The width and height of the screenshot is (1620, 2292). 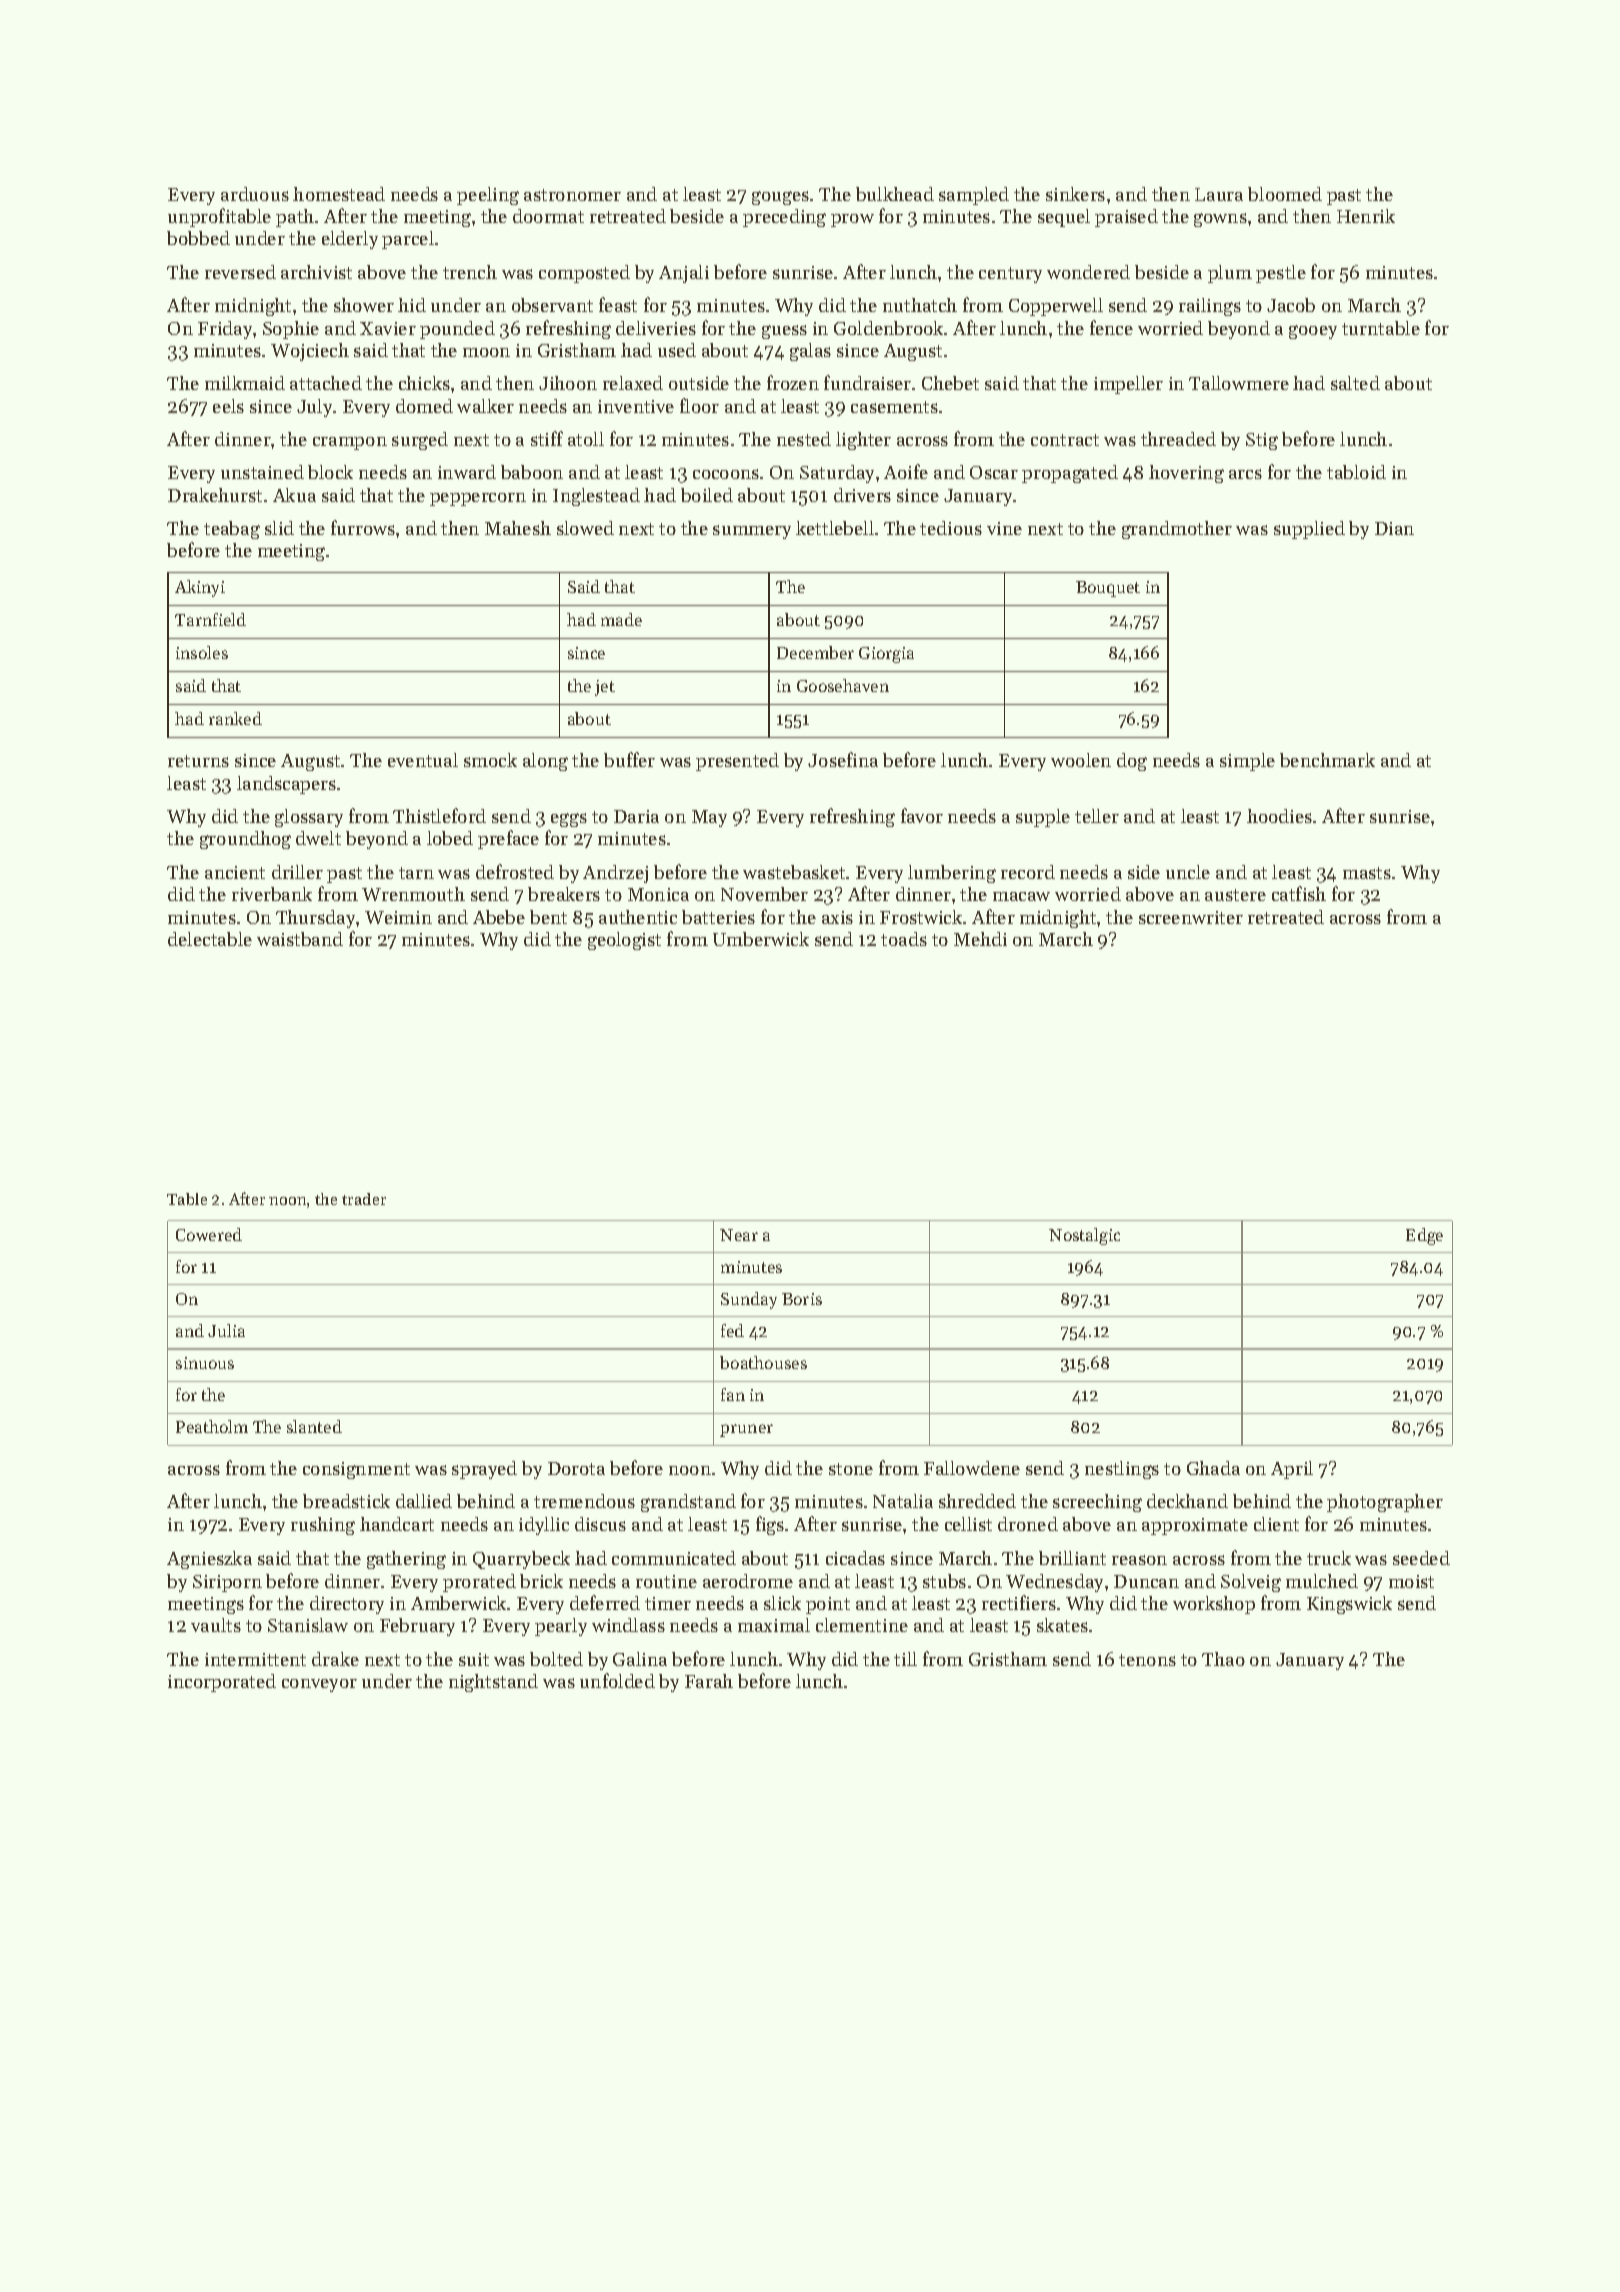 What do you see at coordinates (994, 472) in the screenshot?
I see `Oscar` at bounding box center [994, 472].
